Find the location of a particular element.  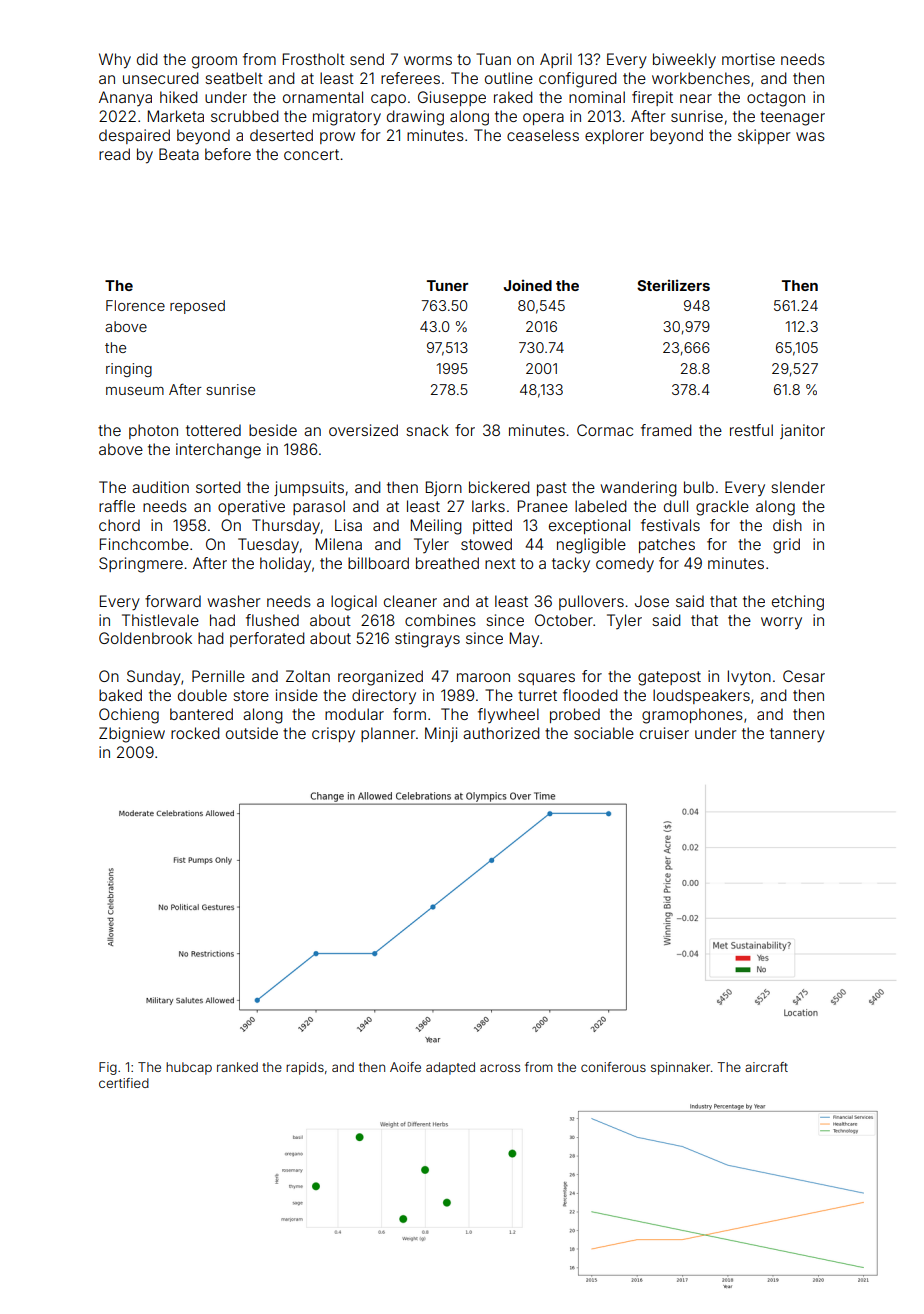

ceaseless is located at coordinates (543, 135).
